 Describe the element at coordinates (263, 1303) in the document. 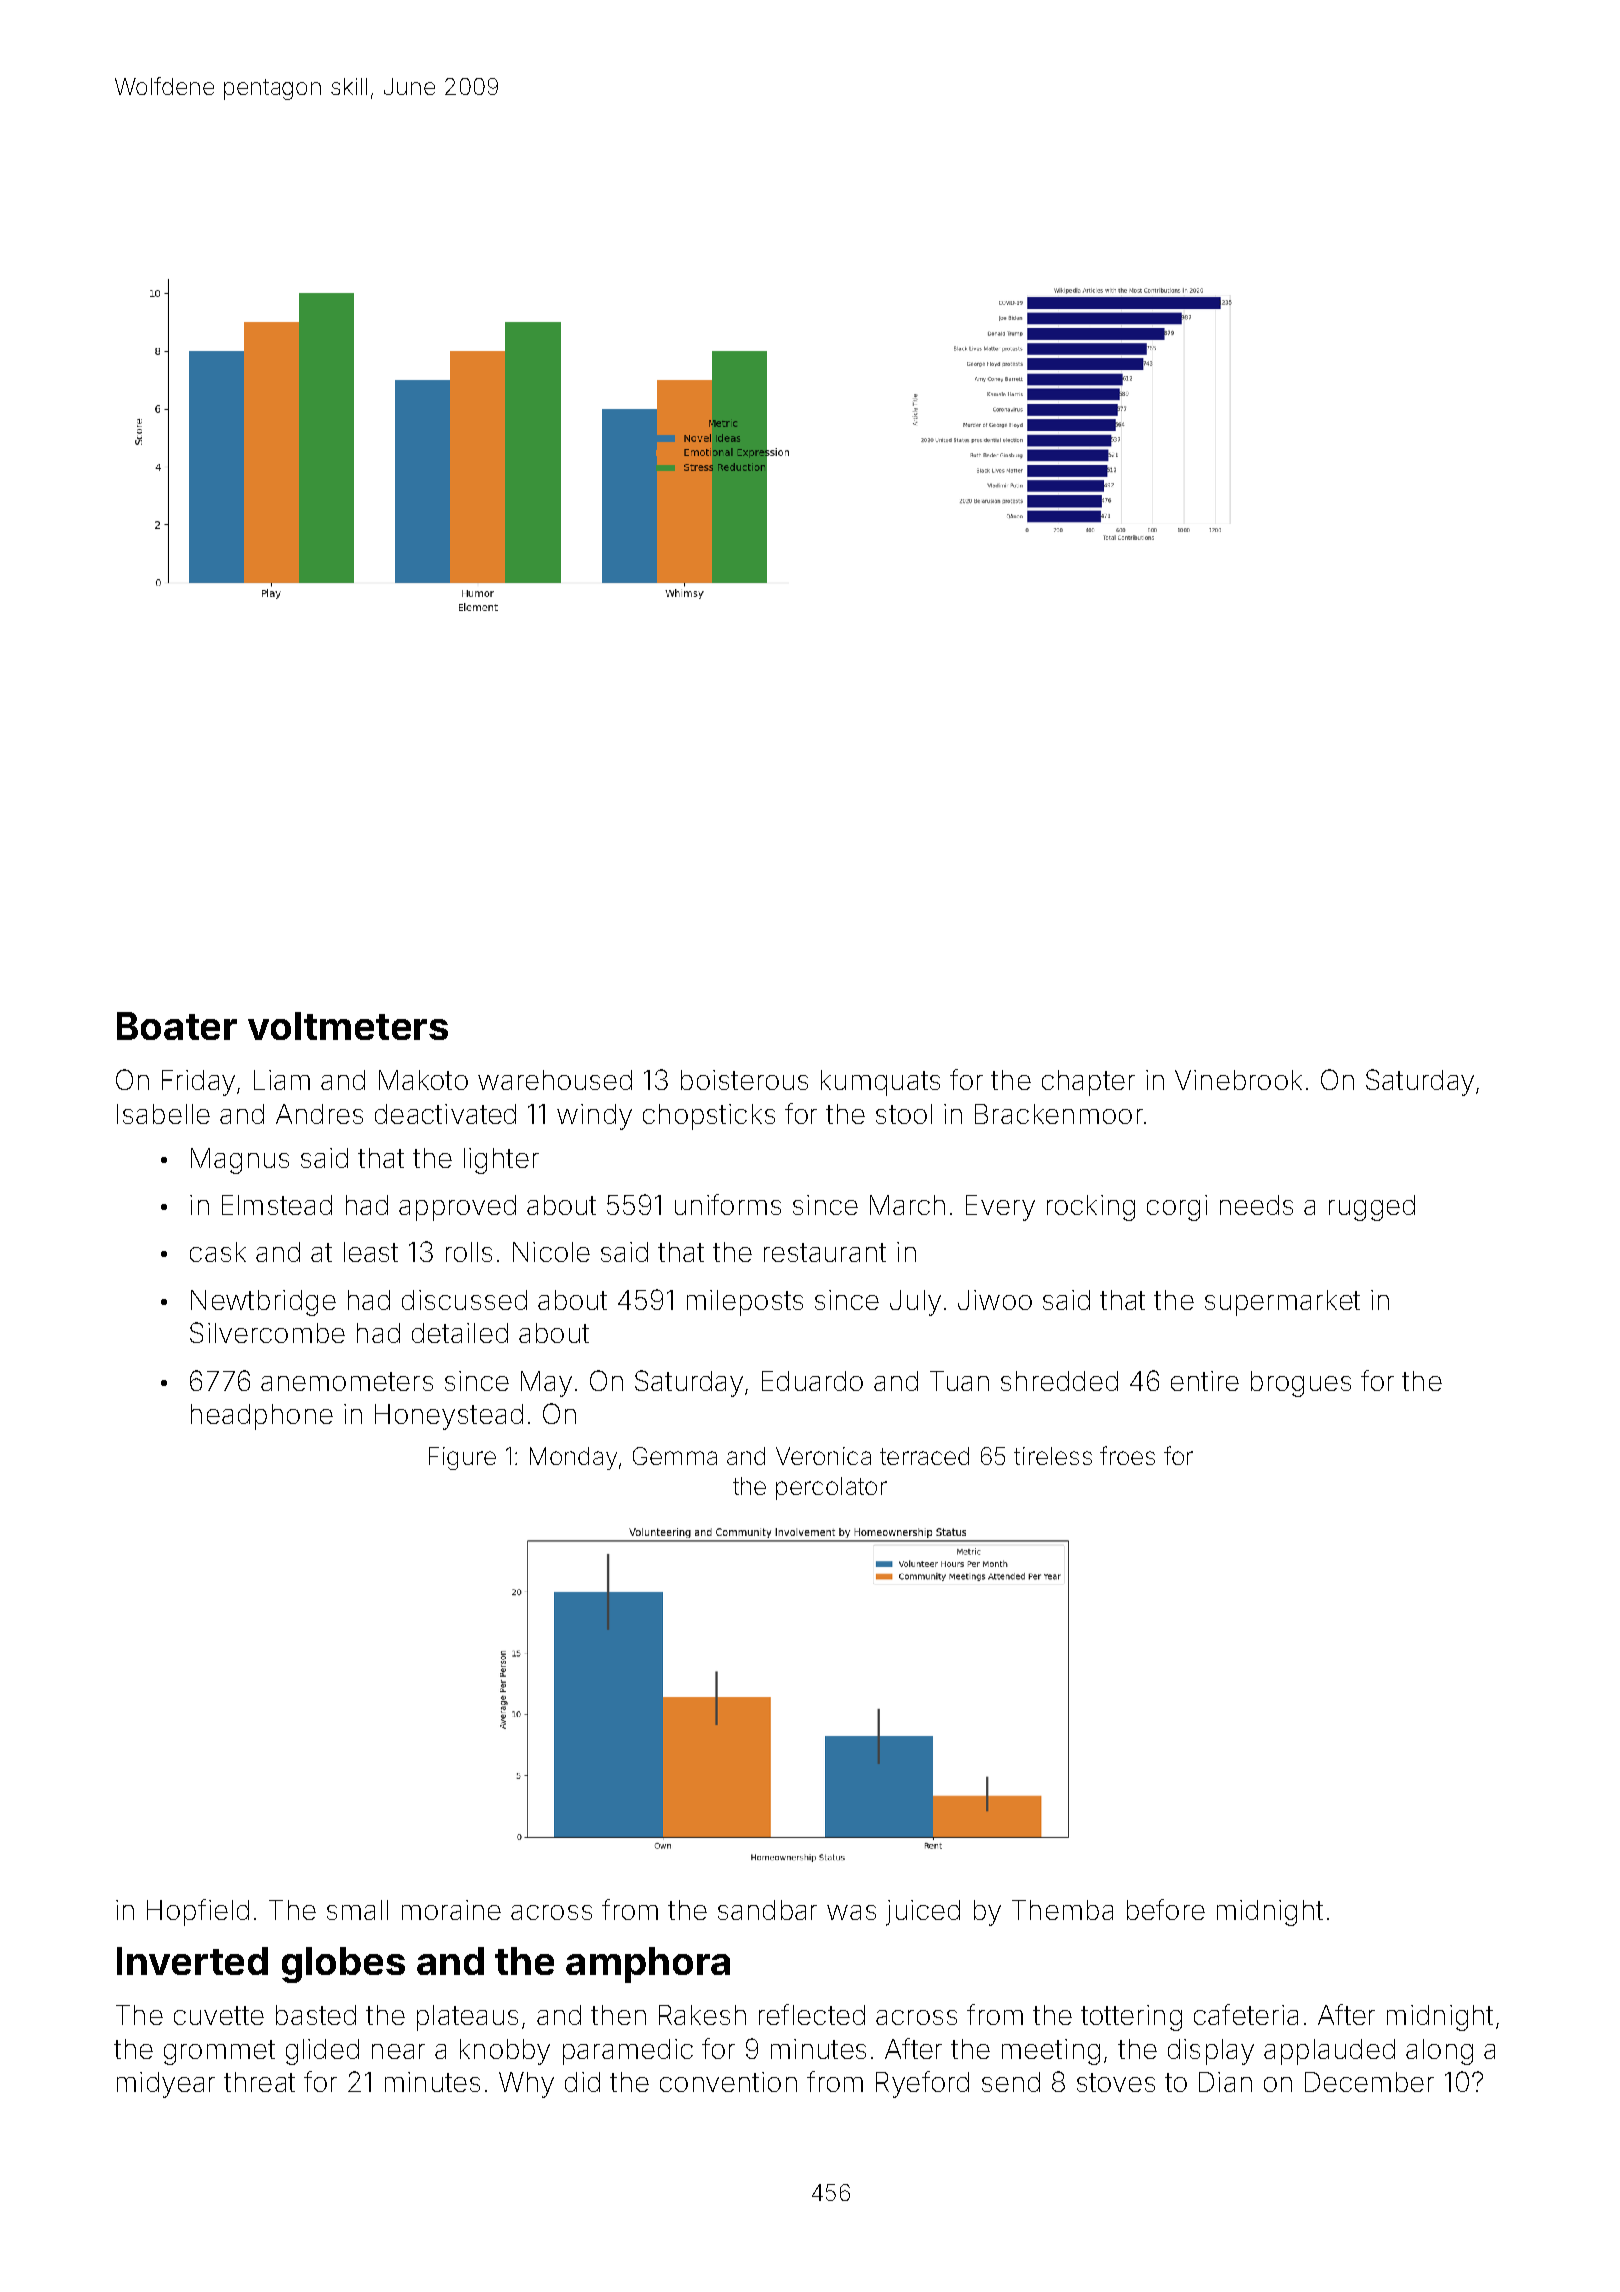

I see `Newtbridge` at that location.
